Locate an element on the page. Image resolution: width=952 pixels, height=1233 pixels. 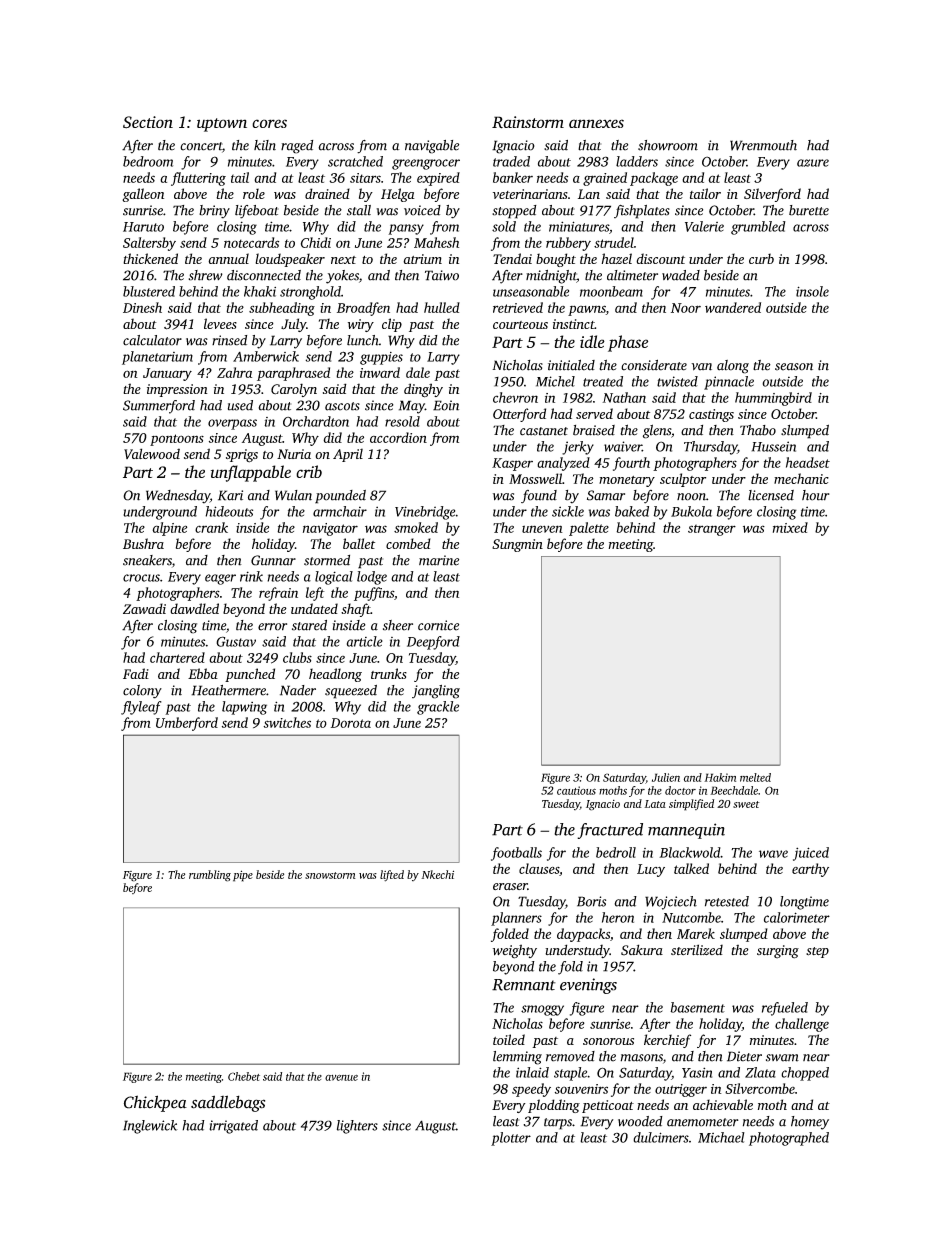
planners is located at coordinates (516, 919).
